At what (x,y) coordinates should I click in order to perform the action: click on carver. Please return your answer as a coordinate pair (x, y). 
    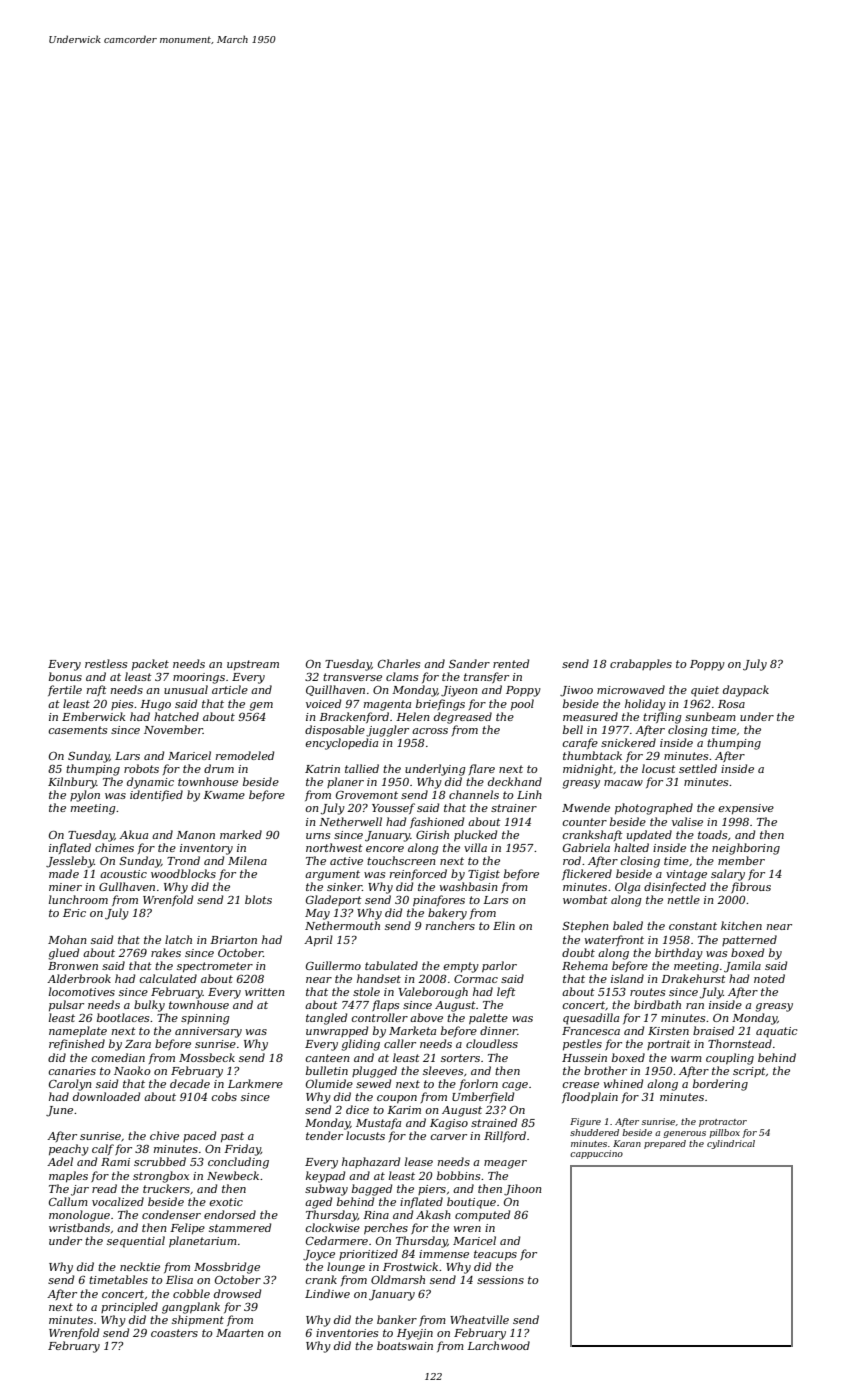
    Looking at the image, I should click on (448, 1137).
